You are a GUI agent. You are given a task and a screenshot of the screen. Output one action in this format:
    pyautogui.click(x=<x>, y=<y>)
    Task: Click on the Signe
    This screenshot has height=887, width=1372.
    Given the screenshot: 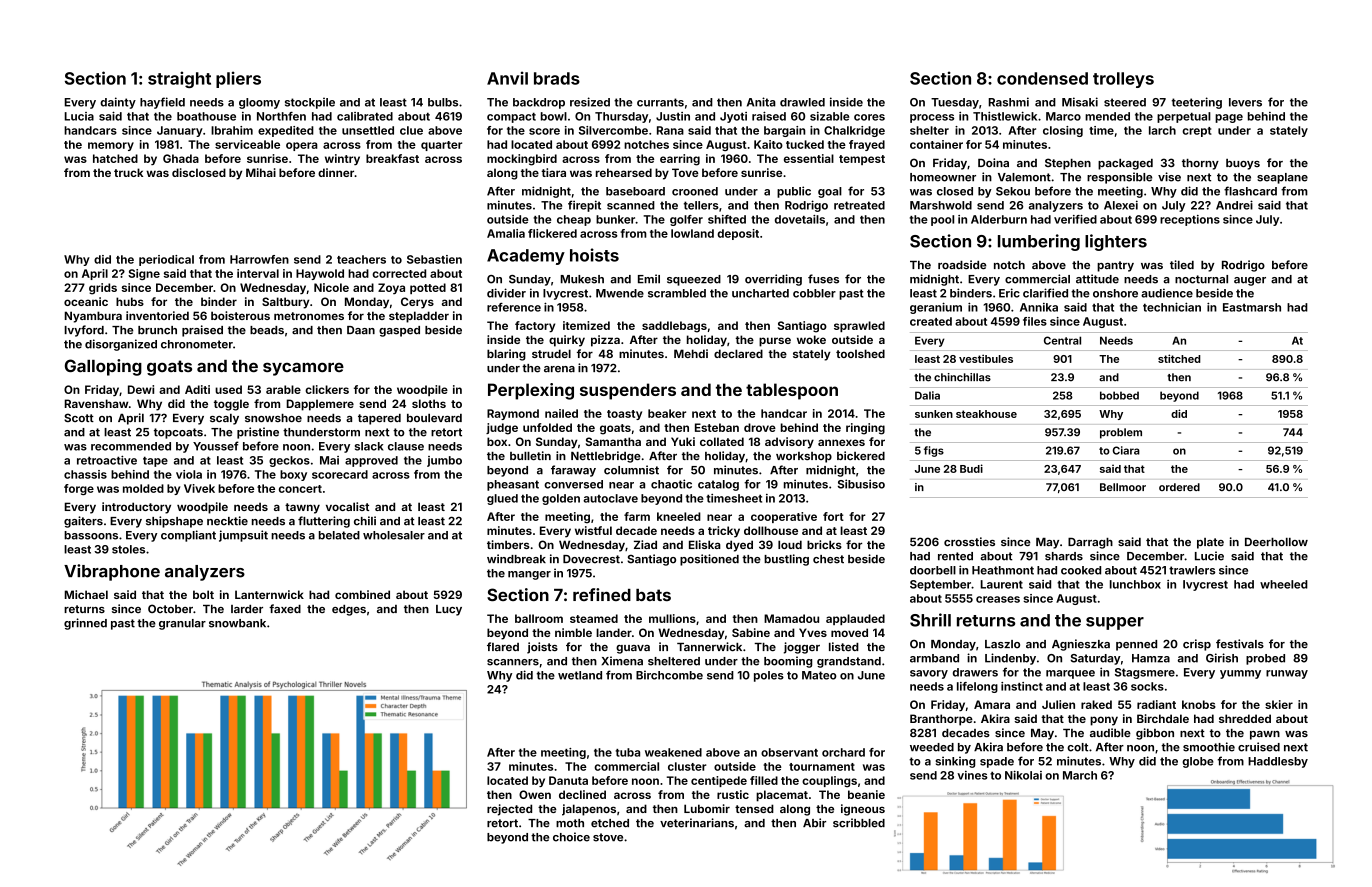 What is the action you would take?
    pyautogui.click(x=144, y=274)
